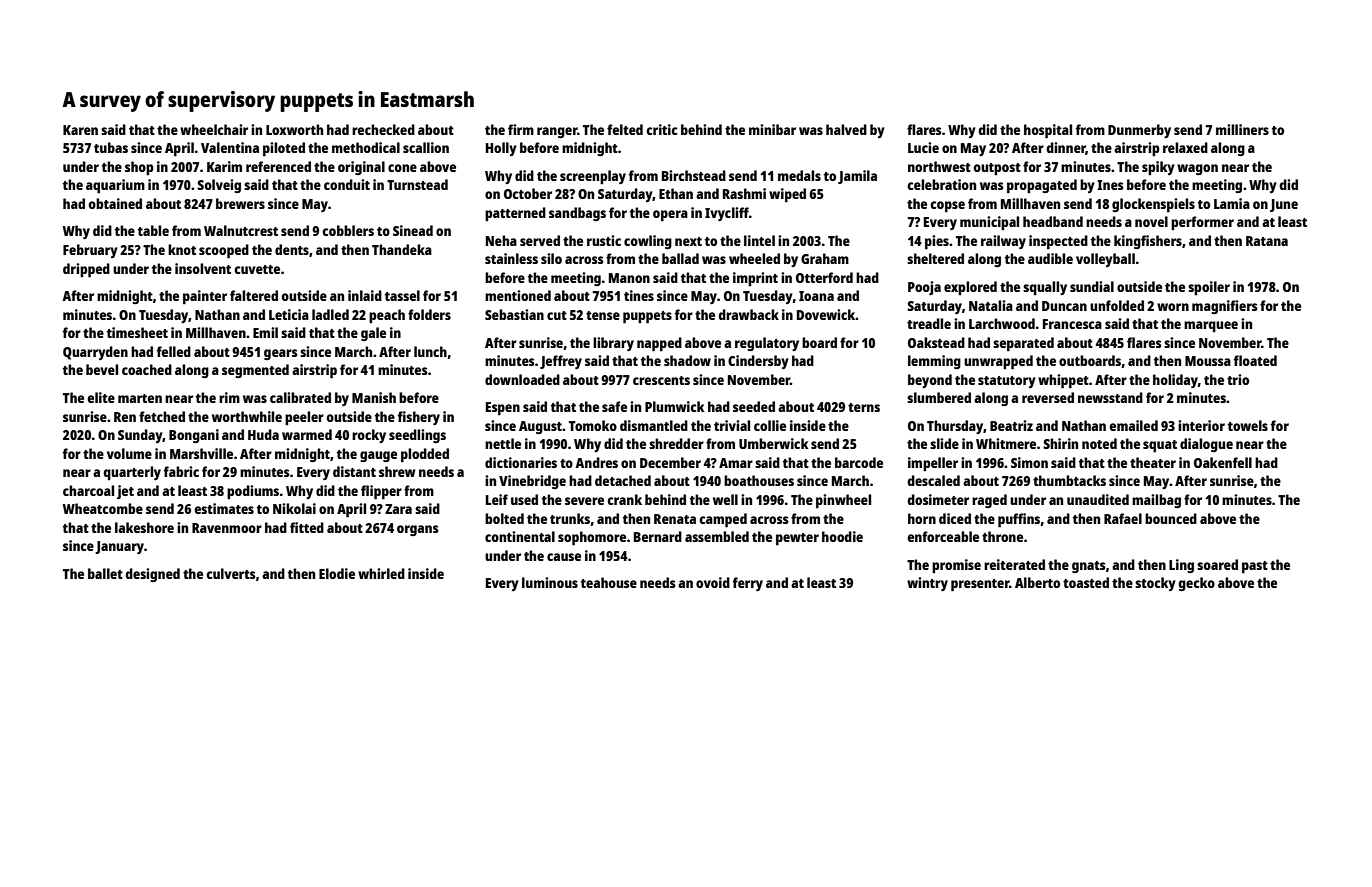 Image resolution: width=1372 pixels, height=887 pixels. What do you see at coordinates (676, 443) in the document?
I see `shredder` at bounding box center [676, 443].
